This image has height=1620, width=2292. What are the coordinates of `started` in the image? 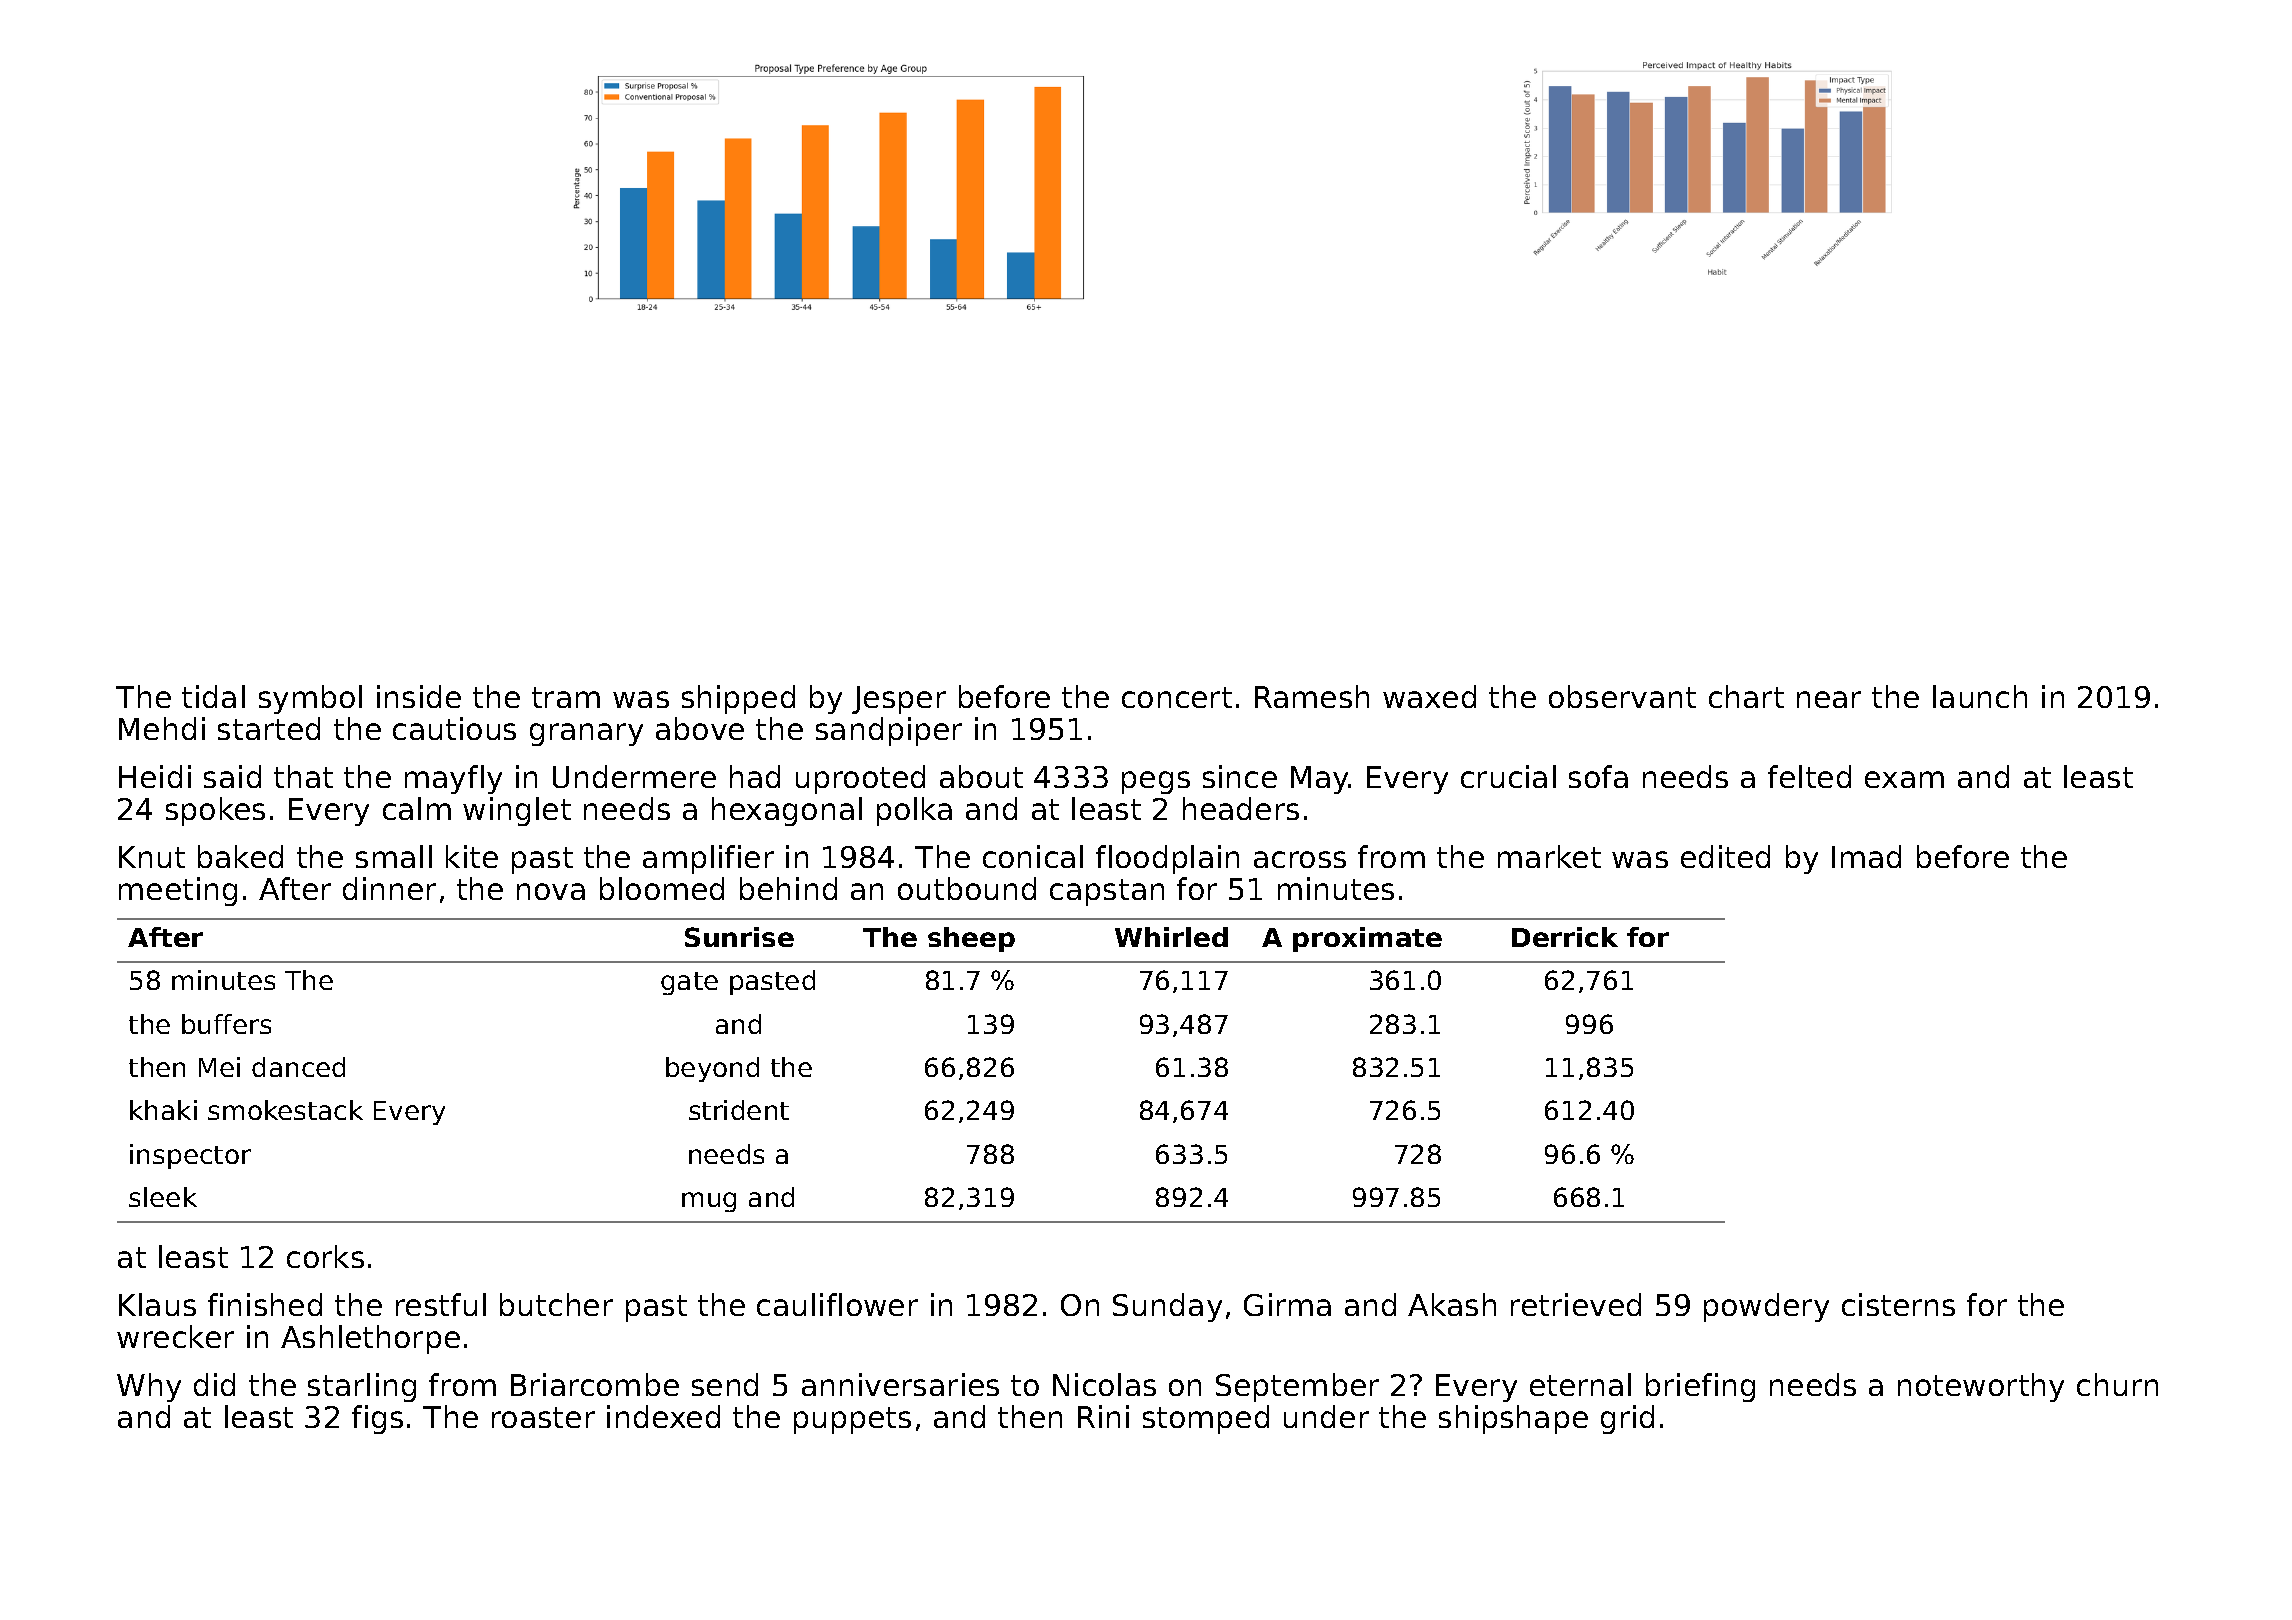 It's located at (269, 728).
